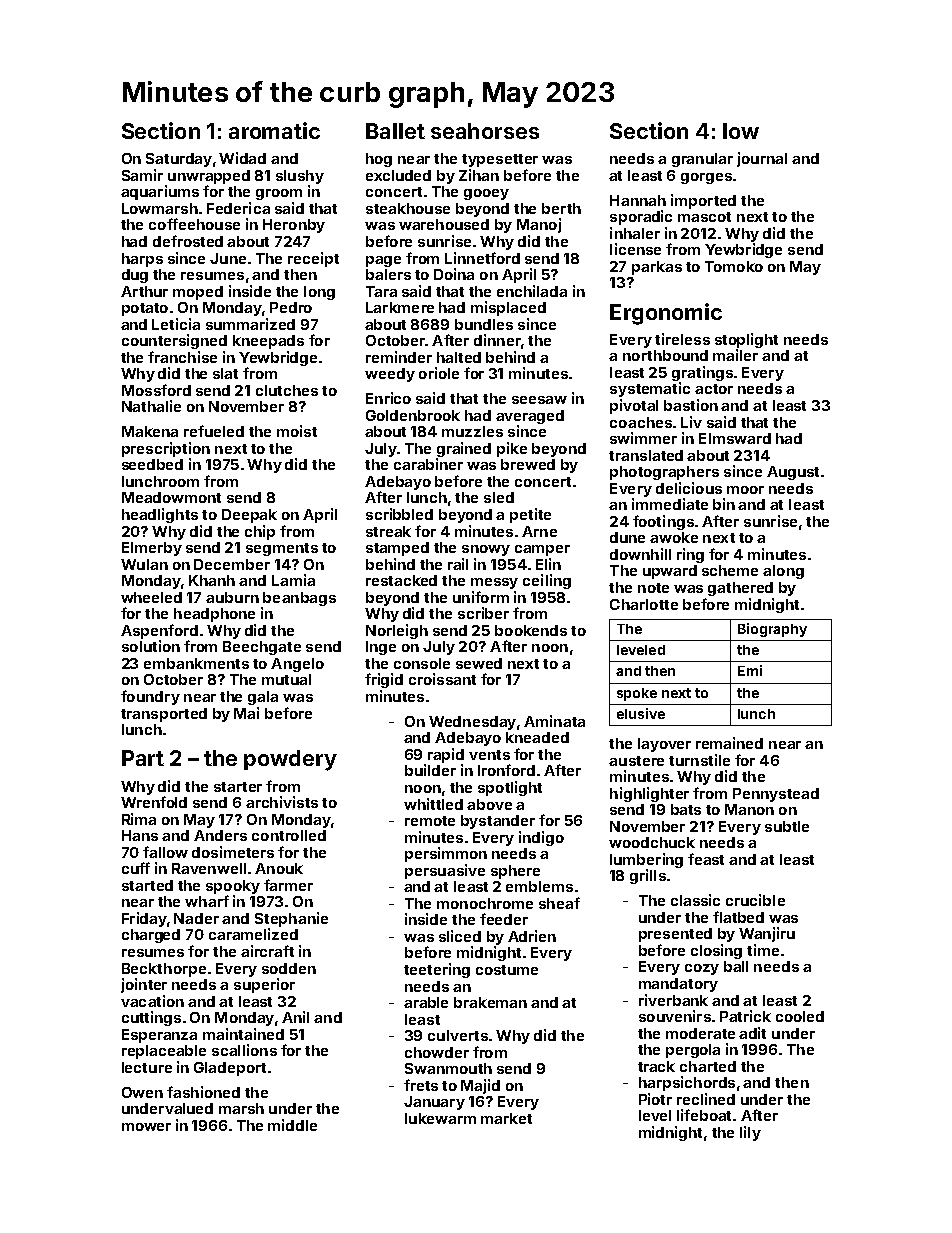  Describe the element at coordinates (203, 1092) in the document. I see `fashioned` at that location.
